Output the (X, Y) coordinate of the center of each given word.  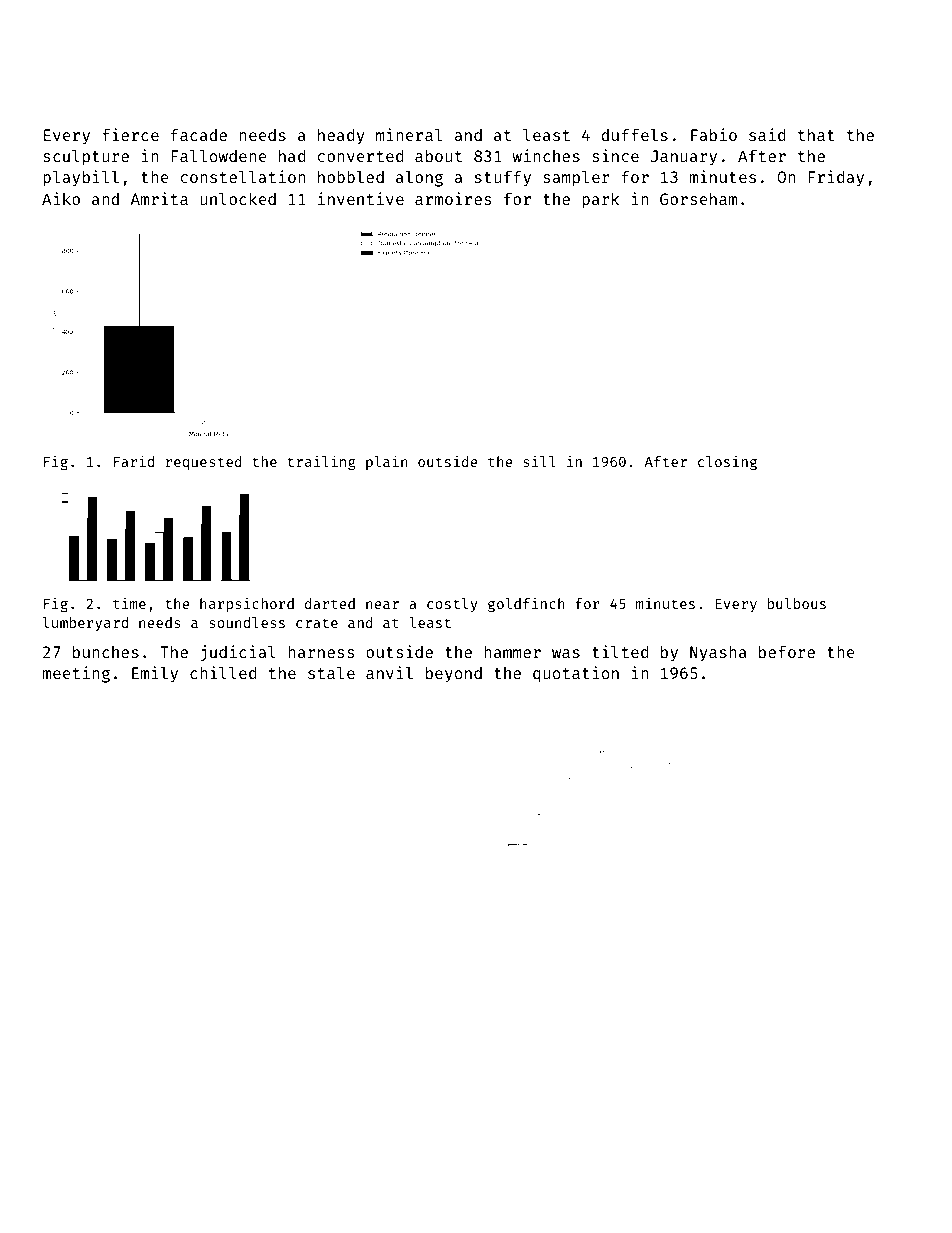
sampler (576, 178)
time (129, 603)
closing (727, 462)
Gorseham (698, 199)
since (615, 155)
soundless (247, 622)
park (601, 200)
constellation (243, 176)
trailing (321, 462)
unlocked (238, 198)
